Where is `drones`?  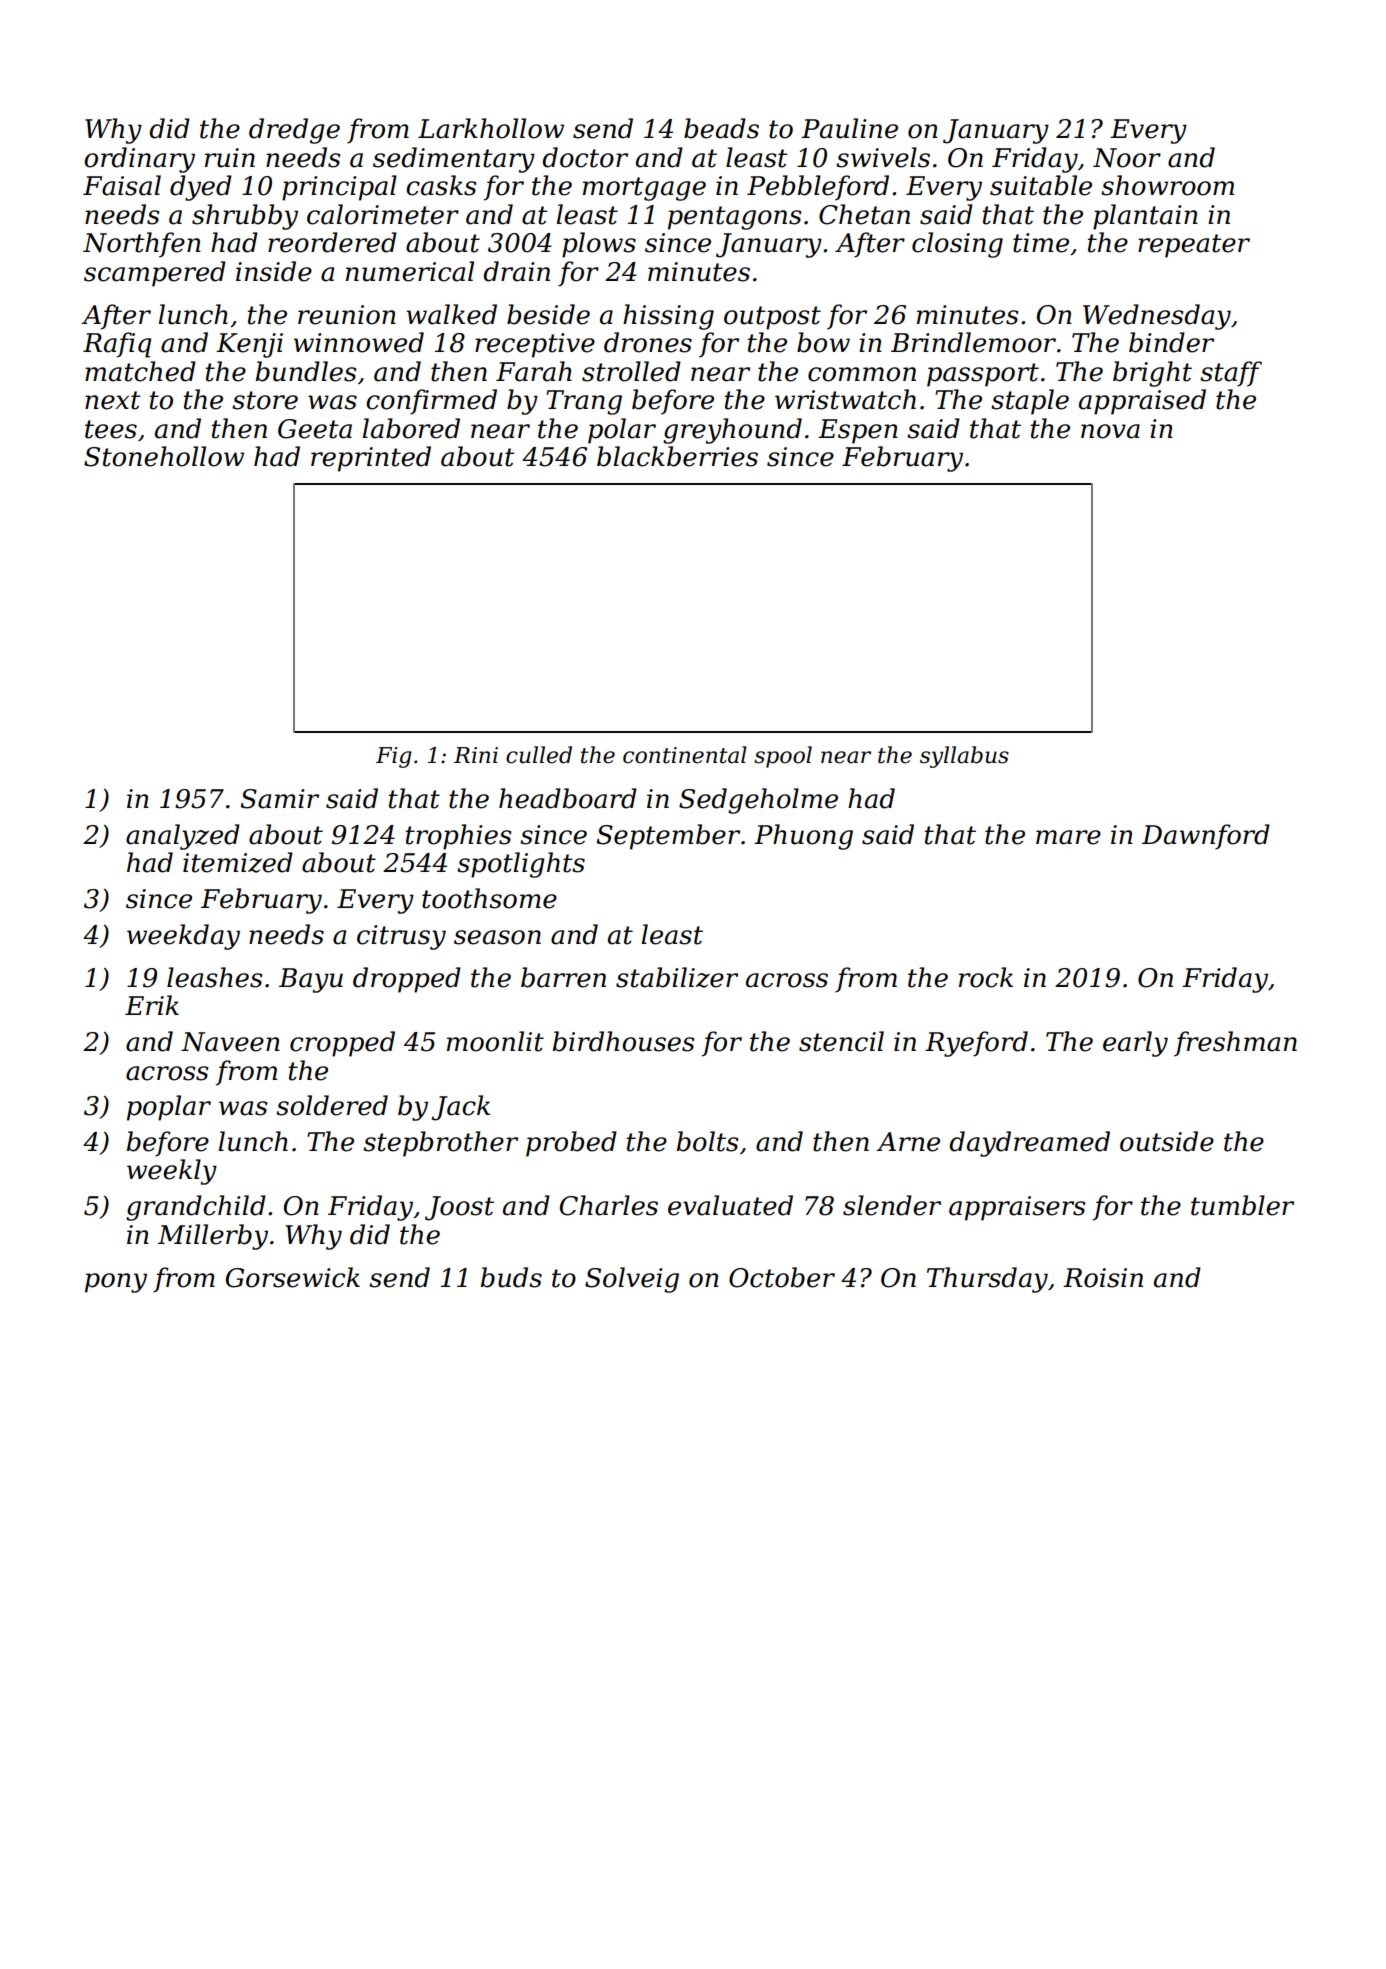
drones is located at coordinates (648, 342).
